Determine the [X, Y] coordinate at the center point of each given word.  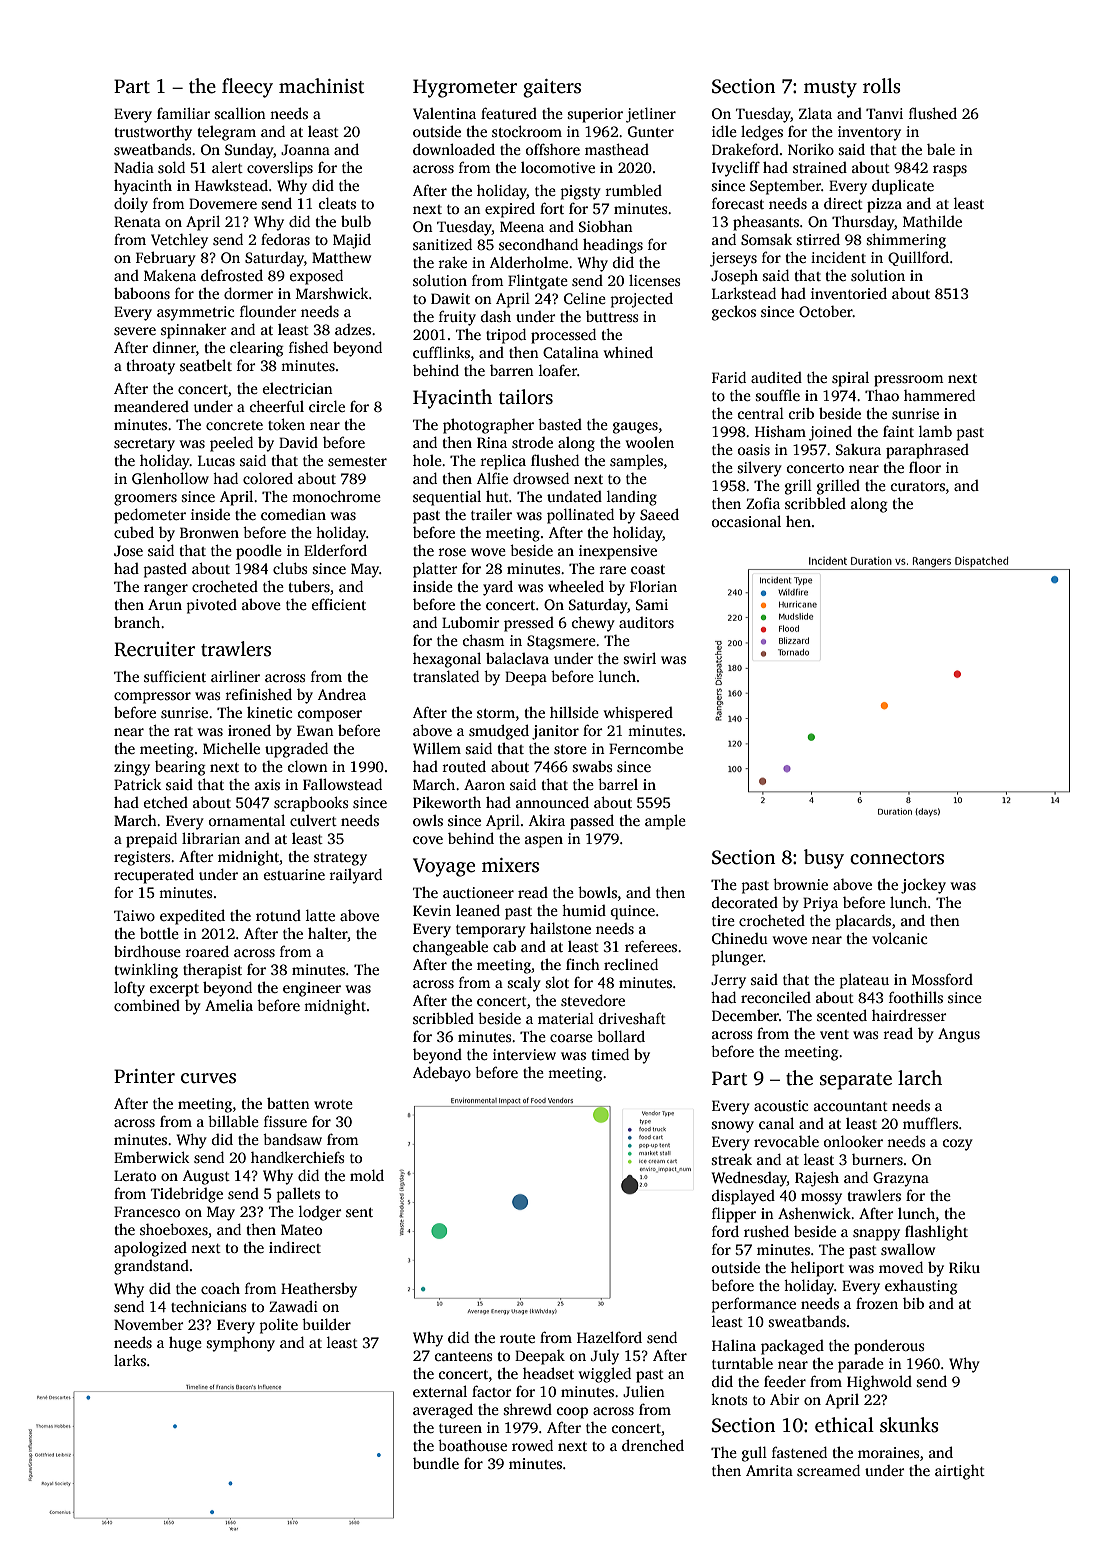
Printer [144, 1076]
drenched [653, 1445]
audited [776, 377]
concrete [234, 425]
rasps [950, 171]
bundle [436, 1463]
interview [524, 1054]
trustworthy [153, 133]
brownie [800, 884]
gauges [635, 428]
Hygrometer [465, 88]
